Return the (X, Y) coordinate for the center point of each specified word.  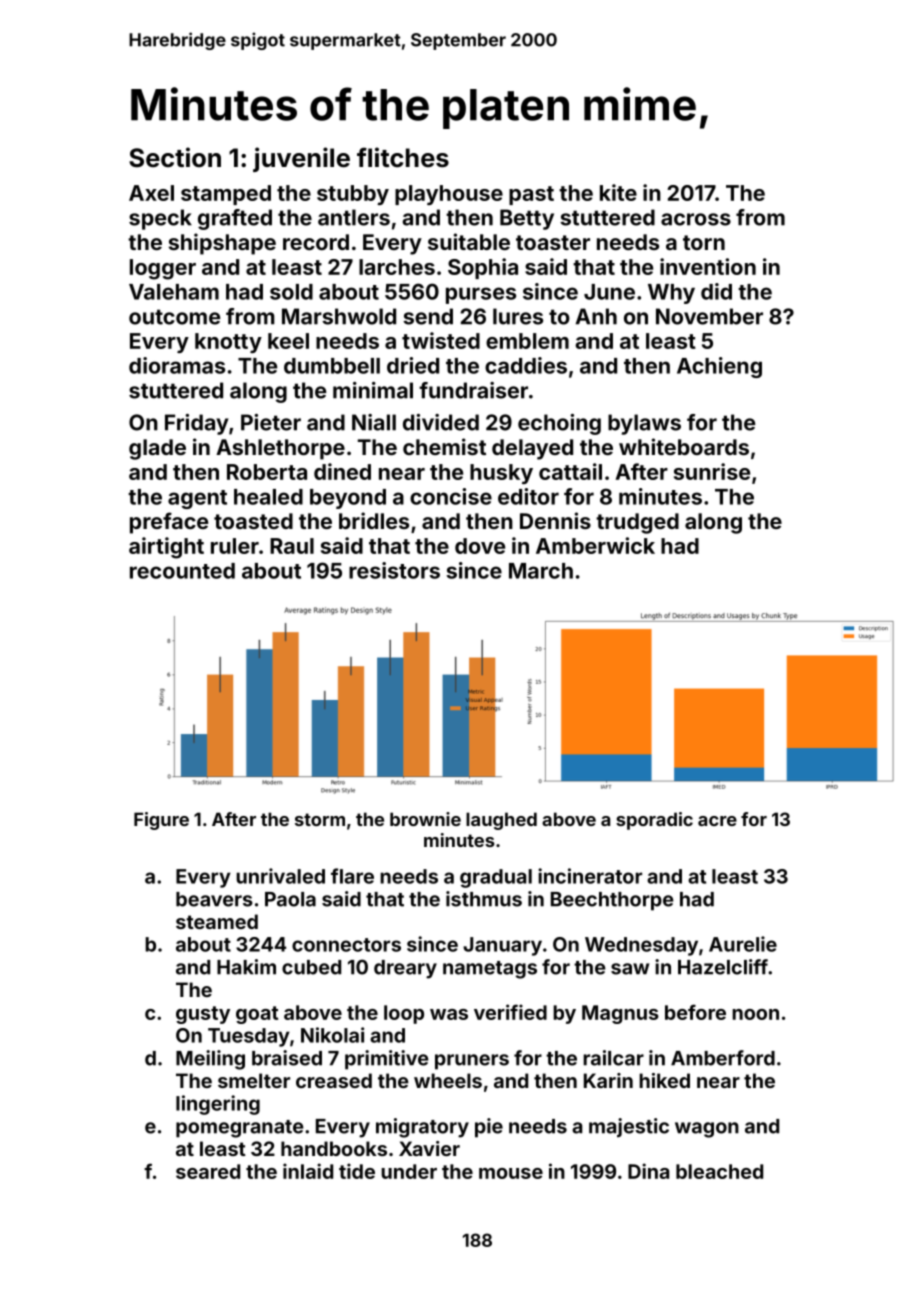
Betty (527, 219)
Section (175, 157)
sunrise (712, 471)
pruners (472, 1062)
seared (208, 1171)
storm (320, 819)
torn (704, 242)
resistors (394, 570)
